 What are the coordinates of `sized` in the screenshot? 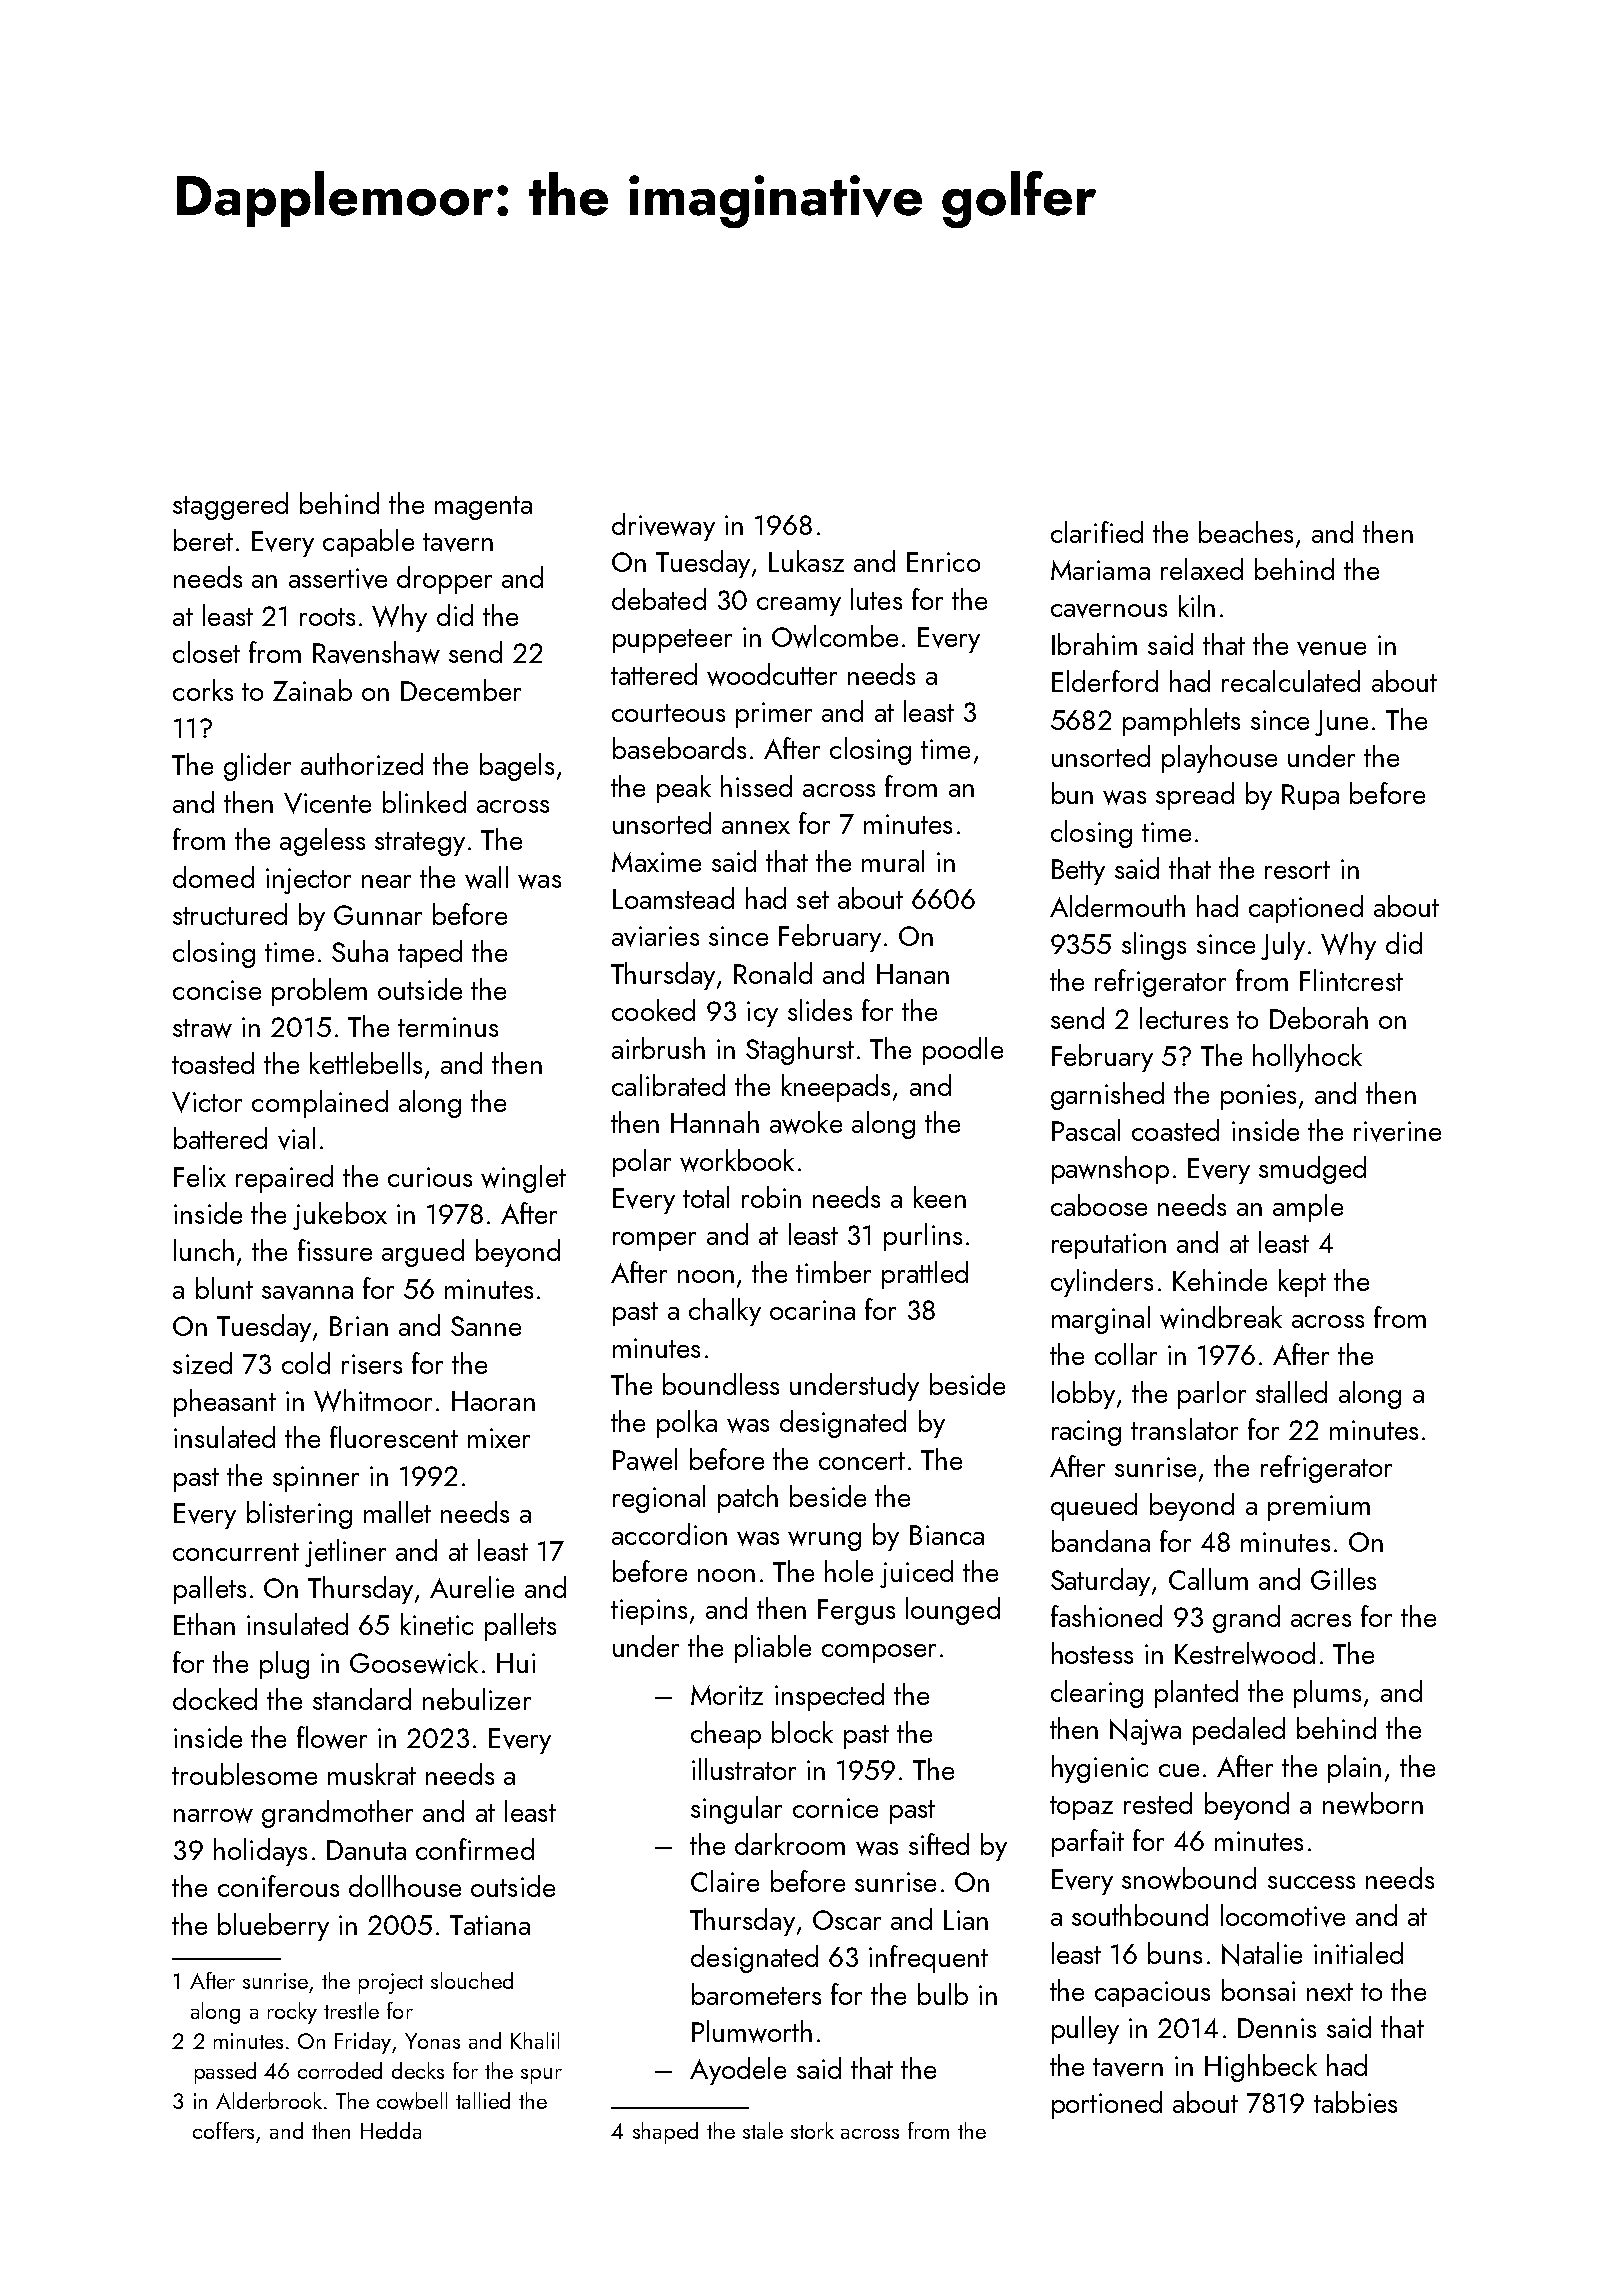 It's located at (202, 1363).
